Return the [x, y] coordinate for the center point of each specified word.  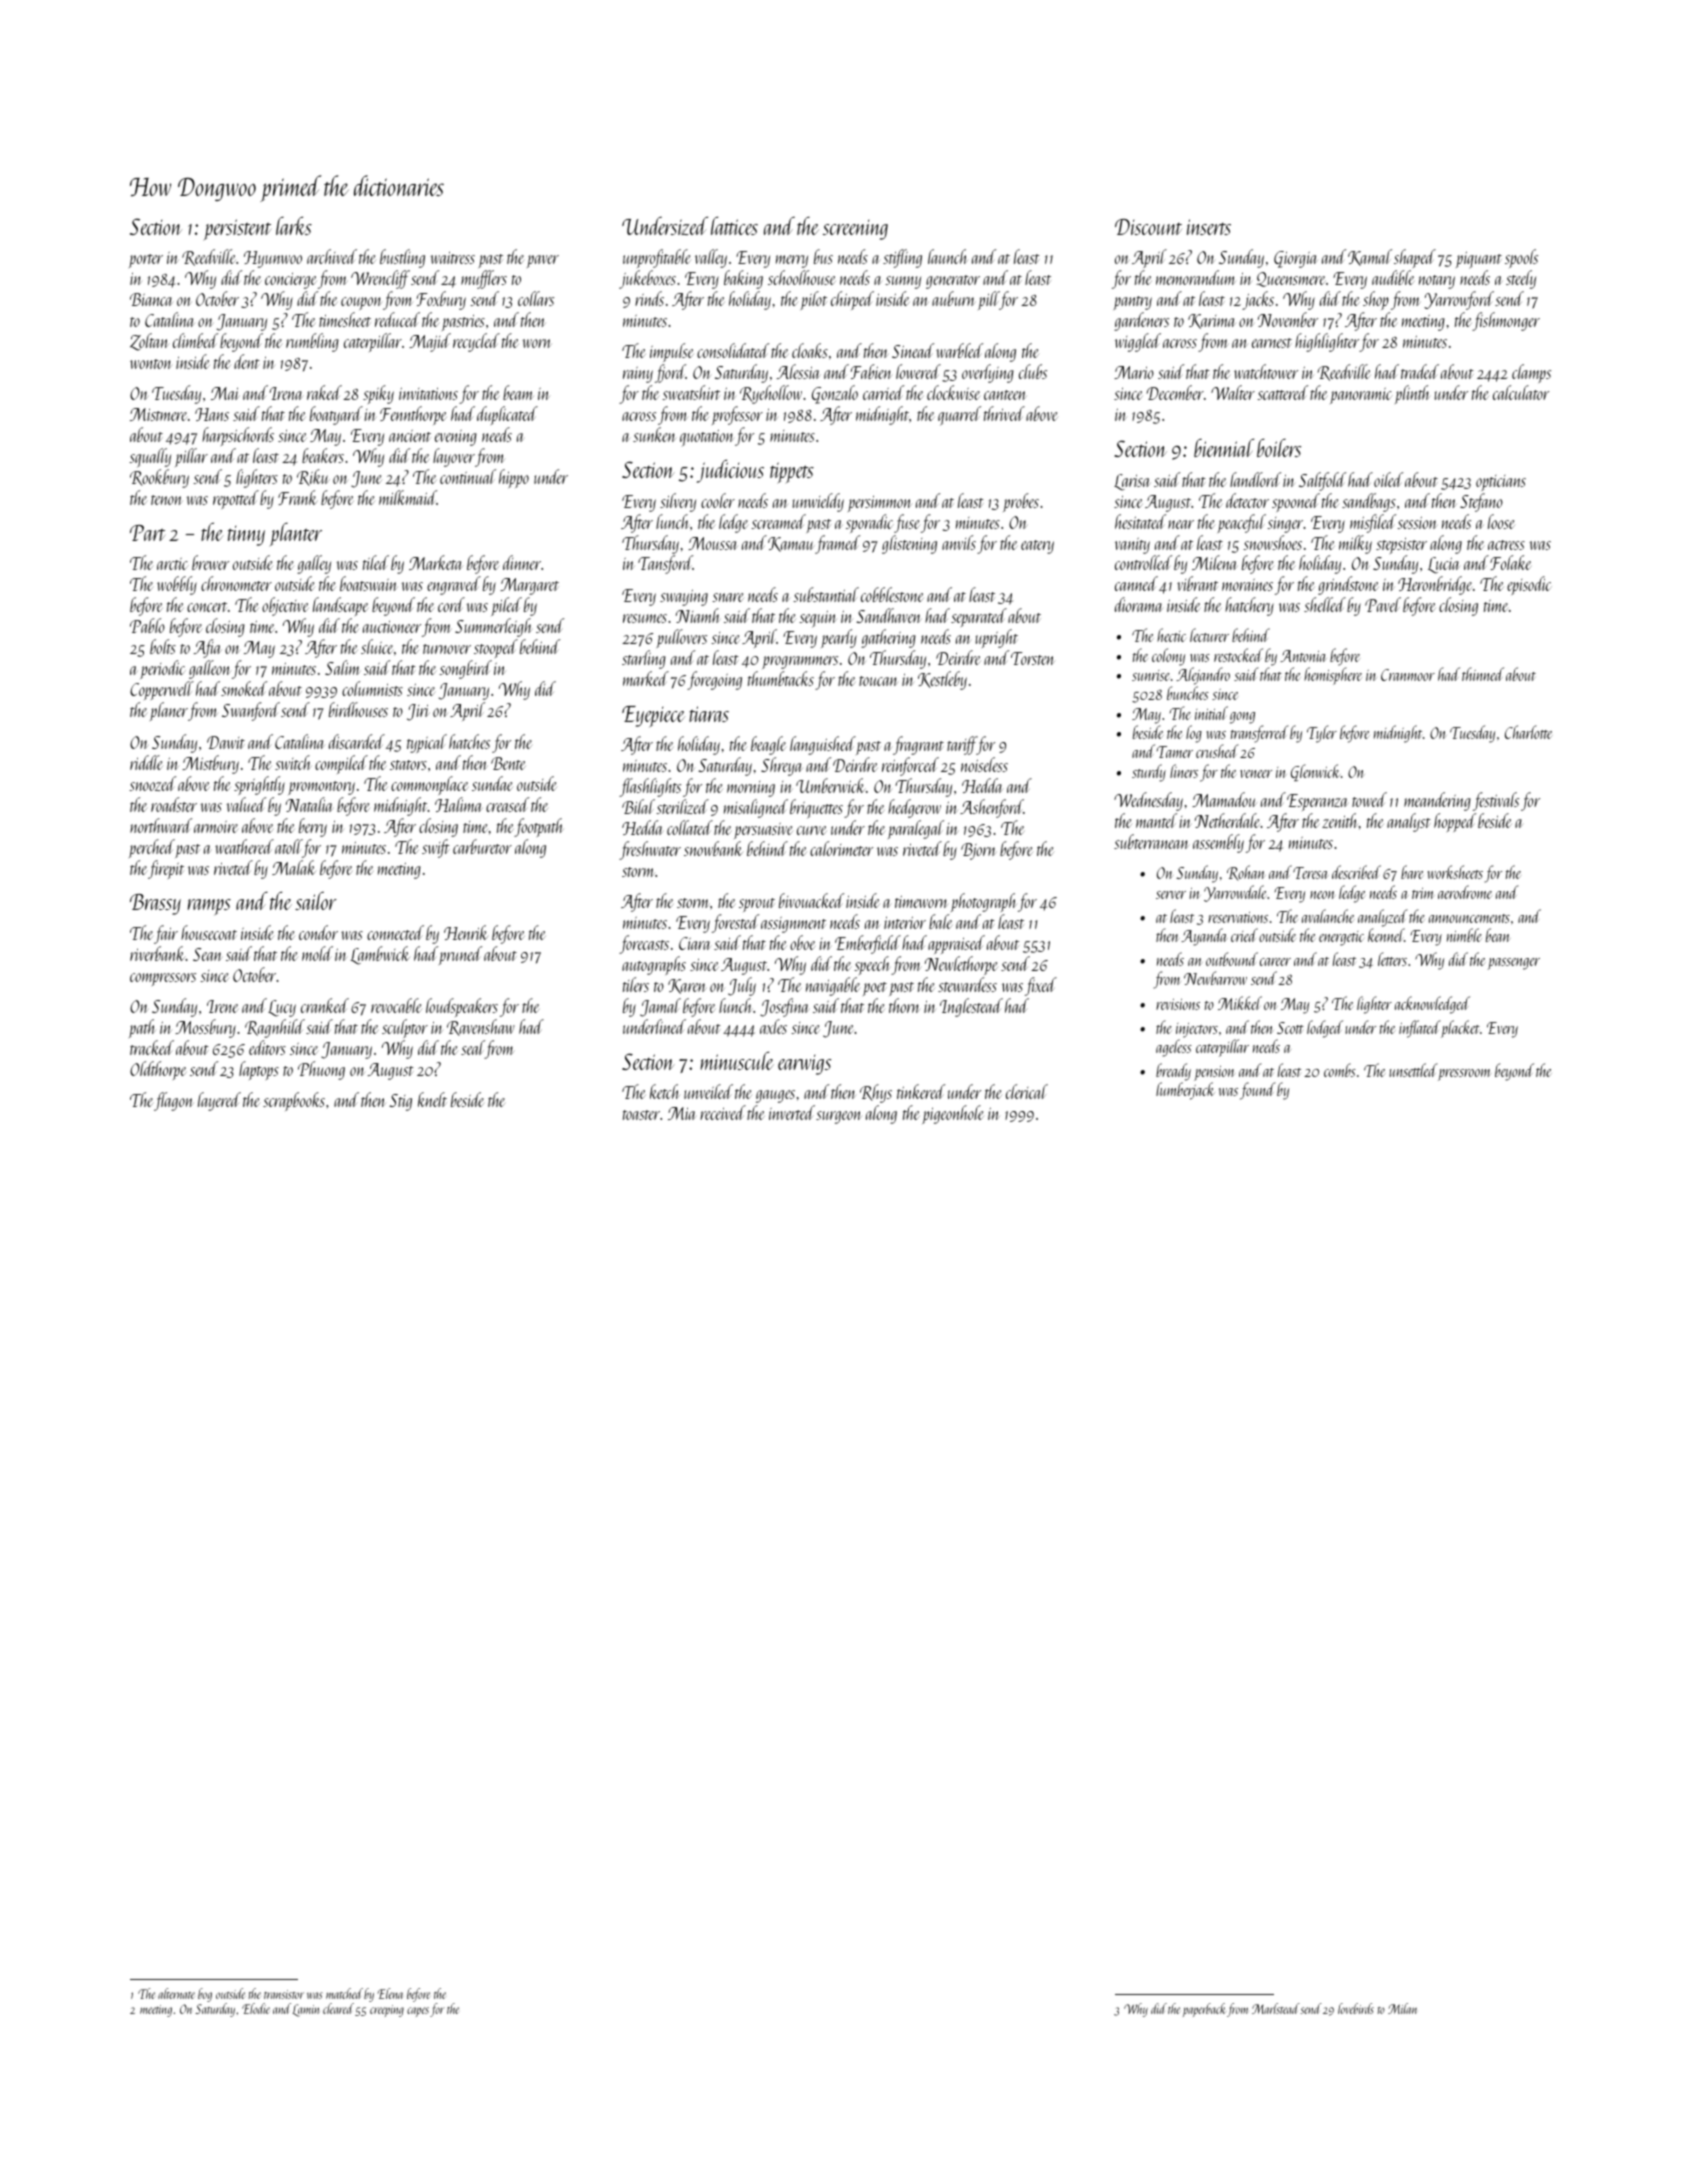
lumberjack [1185, 1091]
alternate [176, 1993]
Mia [681, 1113]
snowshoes [1272, 542]
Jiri [418, 712]
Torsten [1033, 658]
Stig [400, 1102]
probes [1021, 502]
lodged [1325, 1029]
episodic [1529, 585]
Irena [286, 393]
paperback [1204, 2010]
